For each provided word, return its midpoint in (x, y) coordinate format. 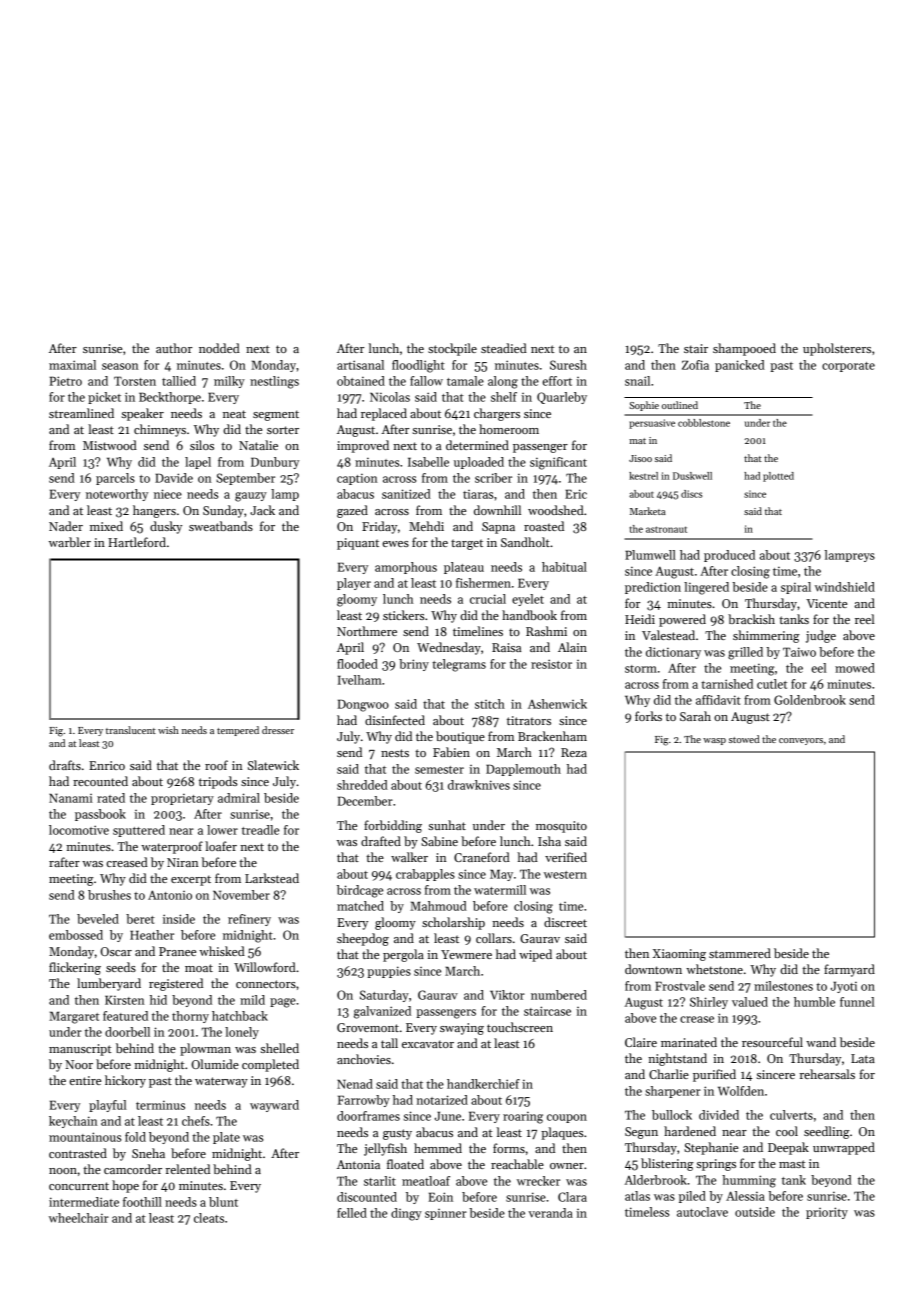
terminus (160, 1105)
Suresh (568, 365)
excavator (428, 1044)
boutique (460, 737)
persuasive (652, 424)
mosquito (561, 827)
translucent (131, 730)
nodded (219, 348)
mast (792, 1164)
